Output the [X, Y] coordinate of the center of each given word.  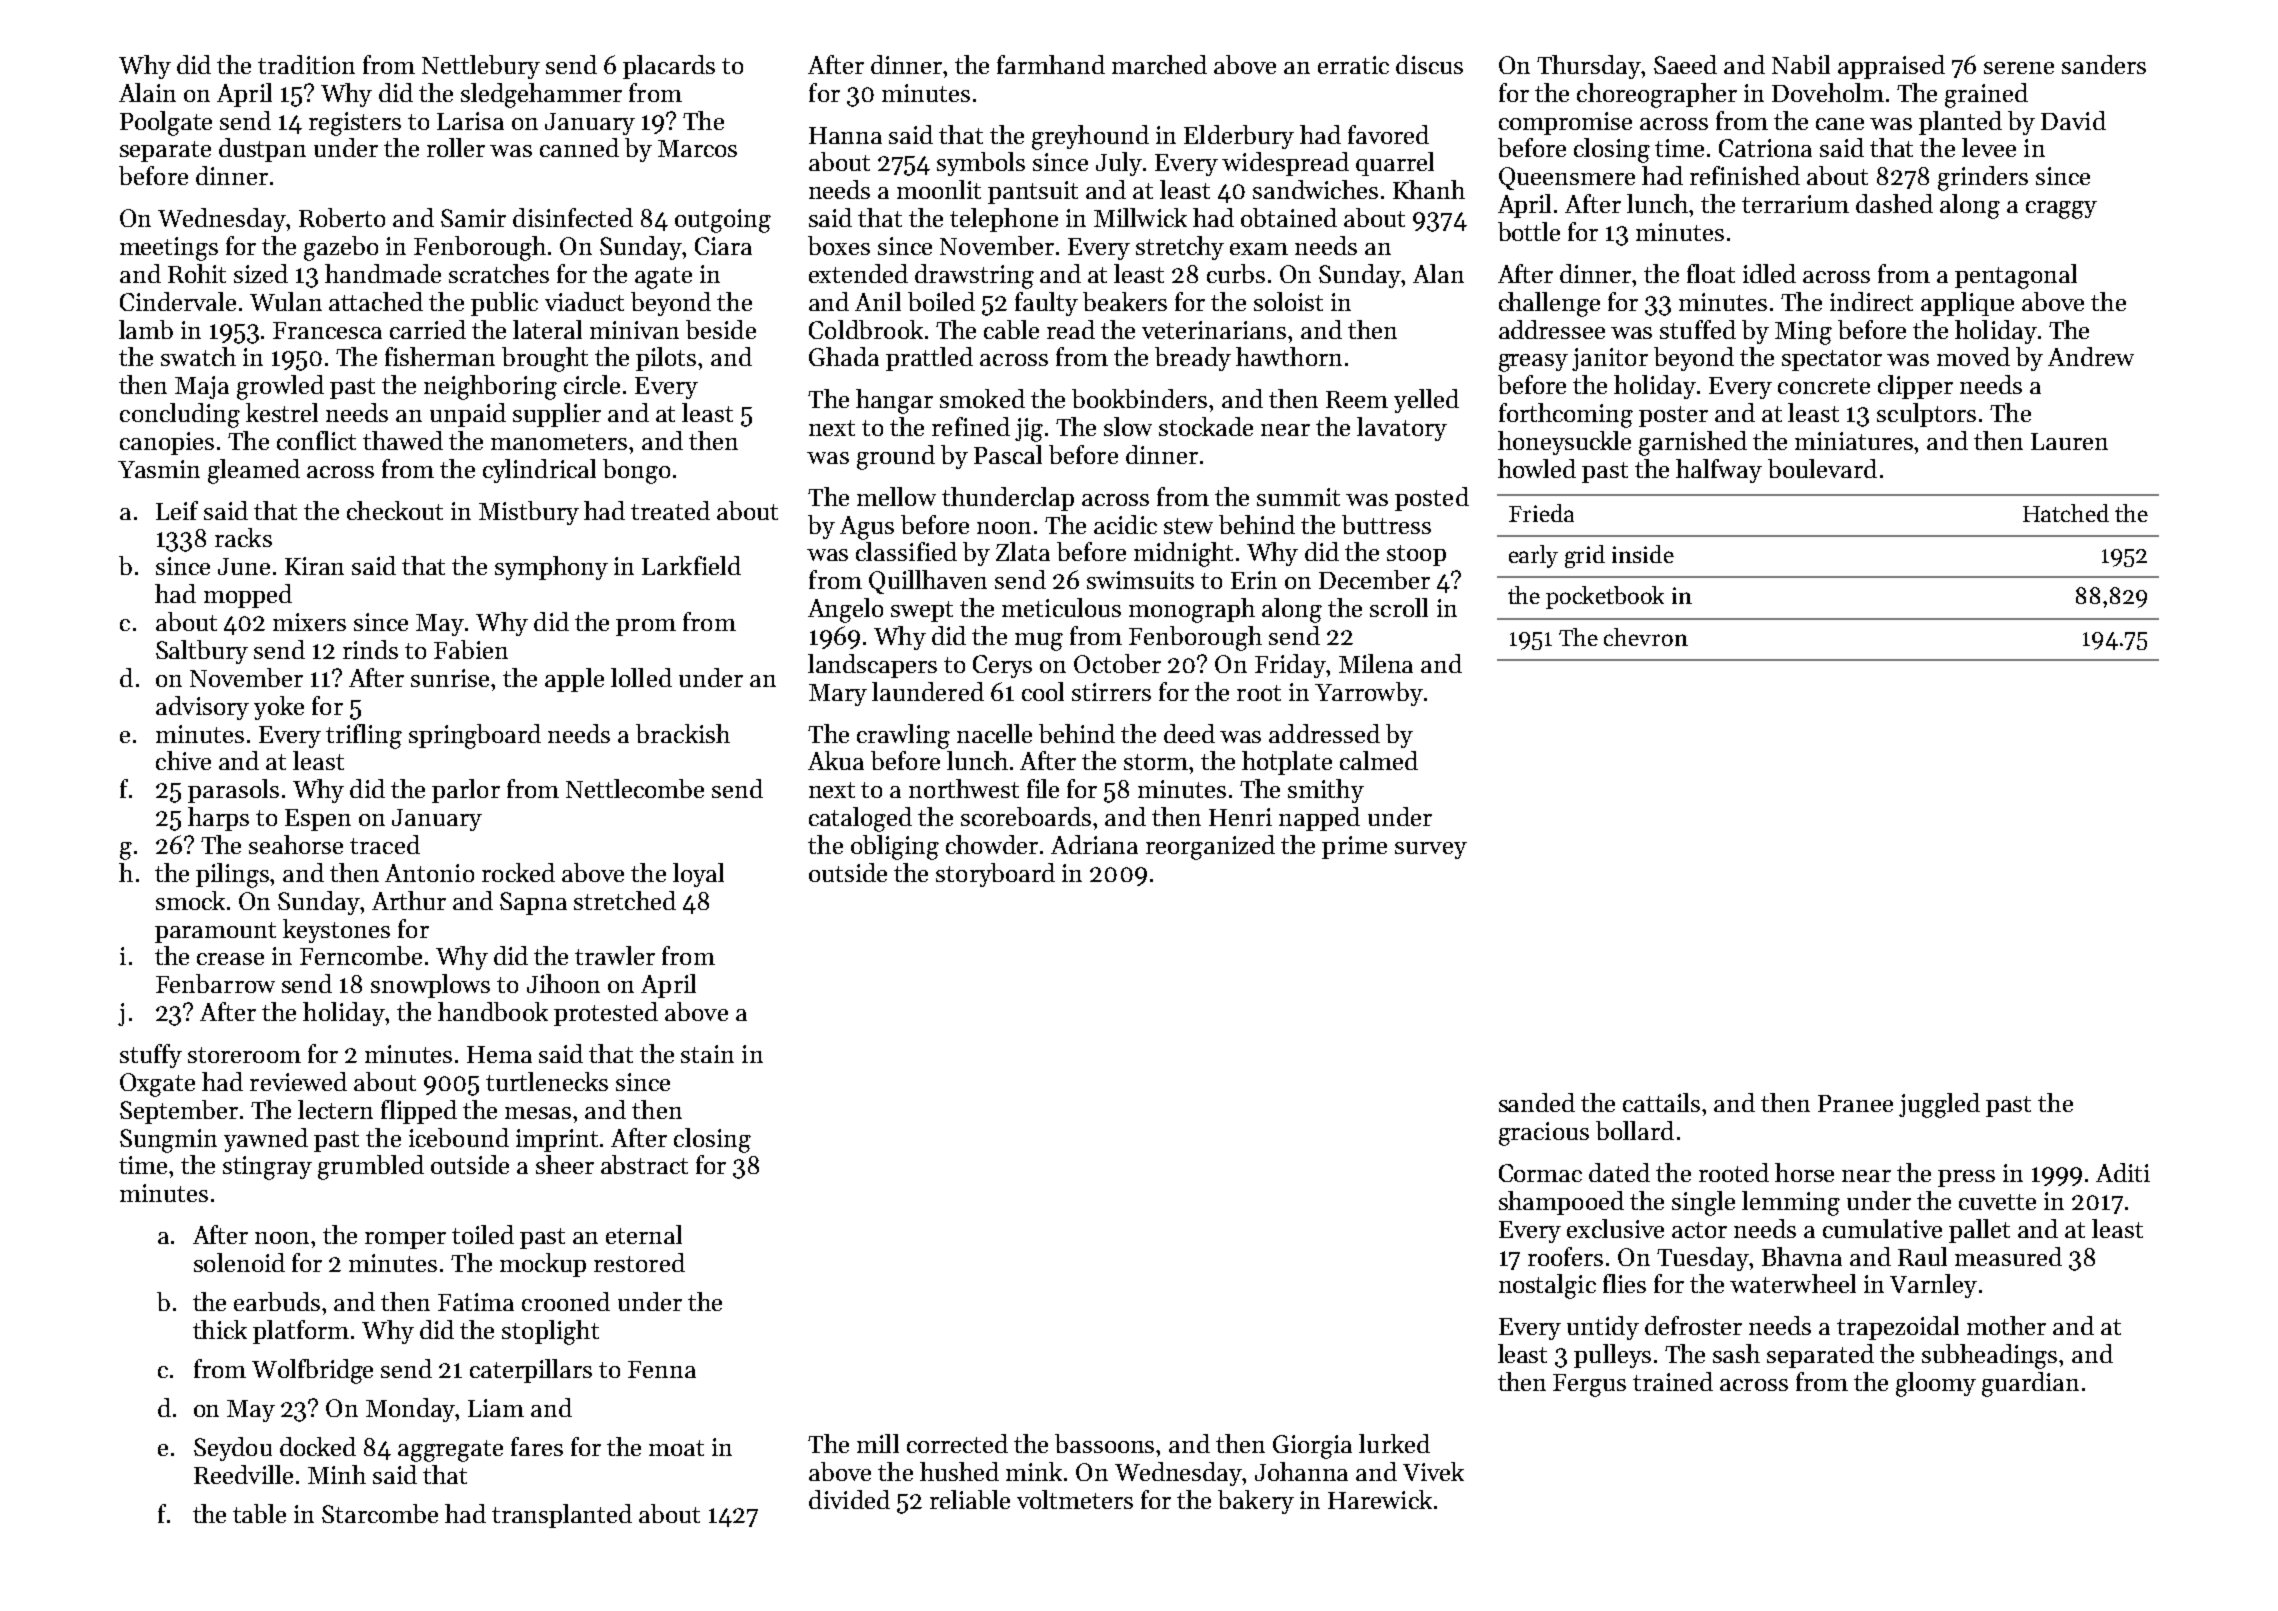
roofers [1565, 1256]
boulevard [1822, 468]
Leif [177, 510]
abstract [644, 1164]
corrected [957, 1443]
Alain [147, 92]
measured [2008, 1256]
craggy [2061, 210]
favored [1388, 134]
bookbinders [1139, 398]
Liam [496, 1408]
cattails [1661, 1102]
